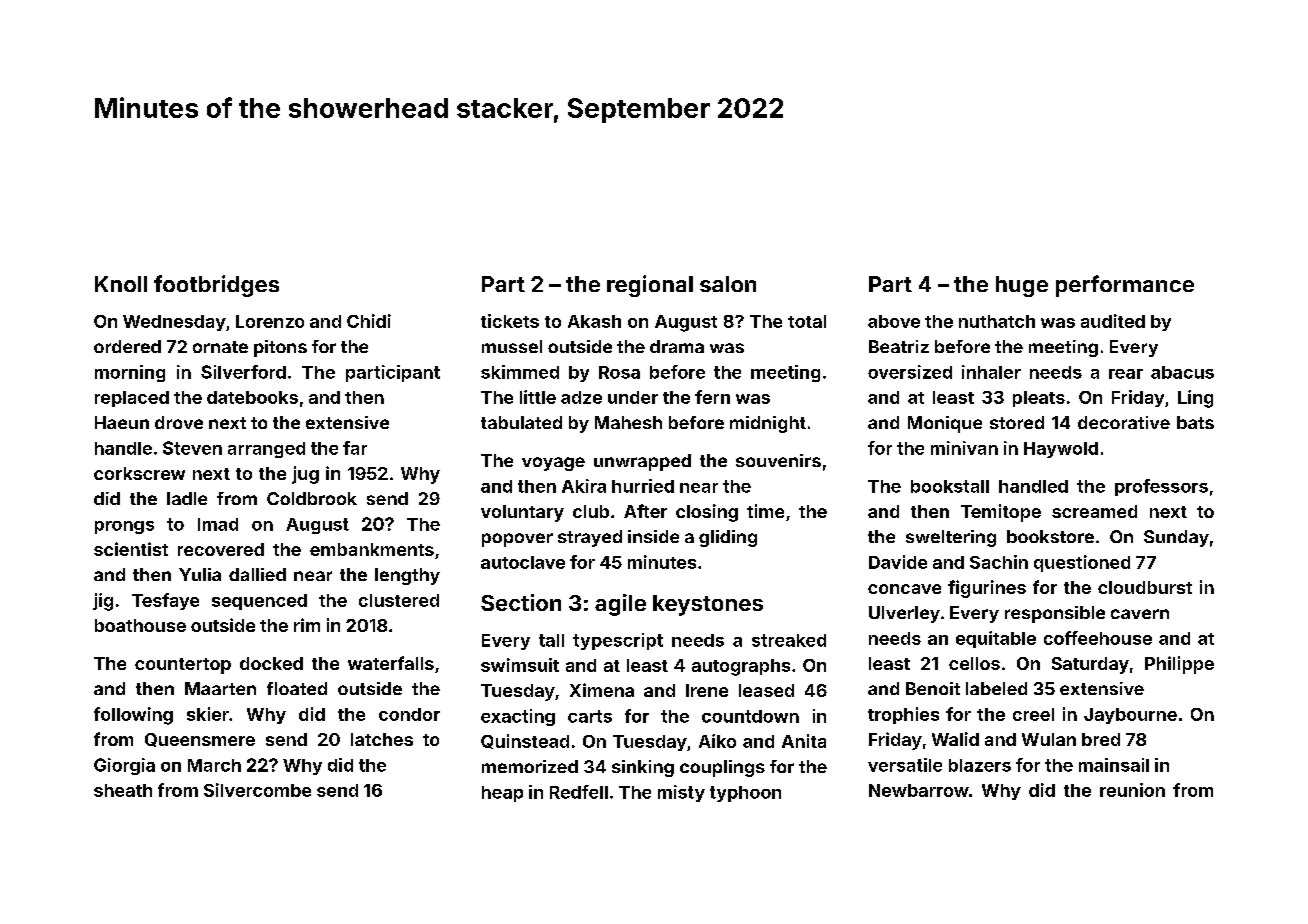 The height and width of the screenshot is (924, 1308). I want to click on time, so click(765, 511).
